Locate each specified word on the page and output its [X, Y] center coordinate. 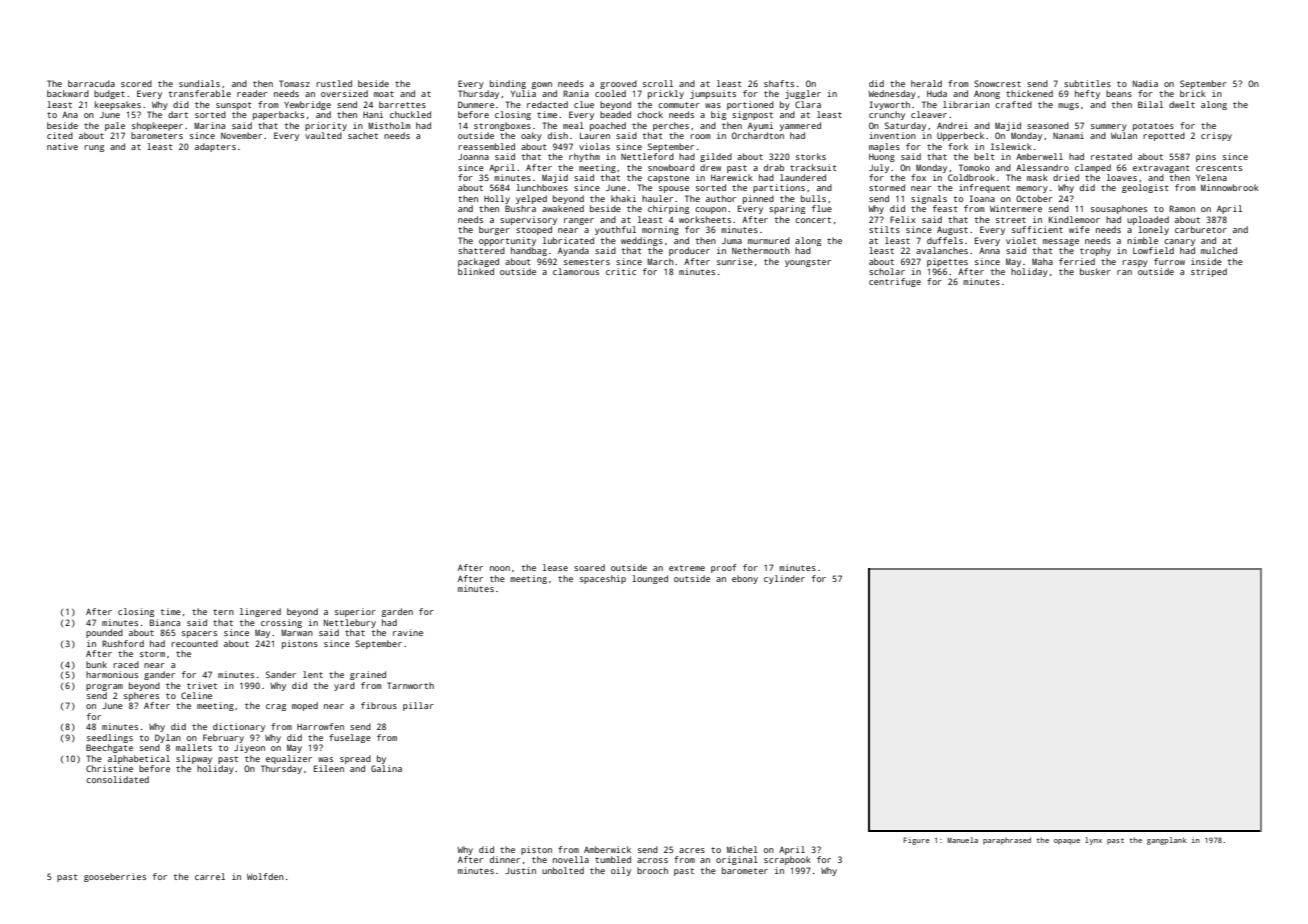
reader [252, 93]
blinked [476, 271]
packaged [478, 262]
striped [1209, 272]
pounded [104, 633]
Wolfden [265, 876]
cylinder [784, 579]
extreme [687, 568]
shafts [779, 83]
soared [589, 567]
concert [813, 220]
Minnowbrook [1230, 187]
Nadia [1145, 83]
